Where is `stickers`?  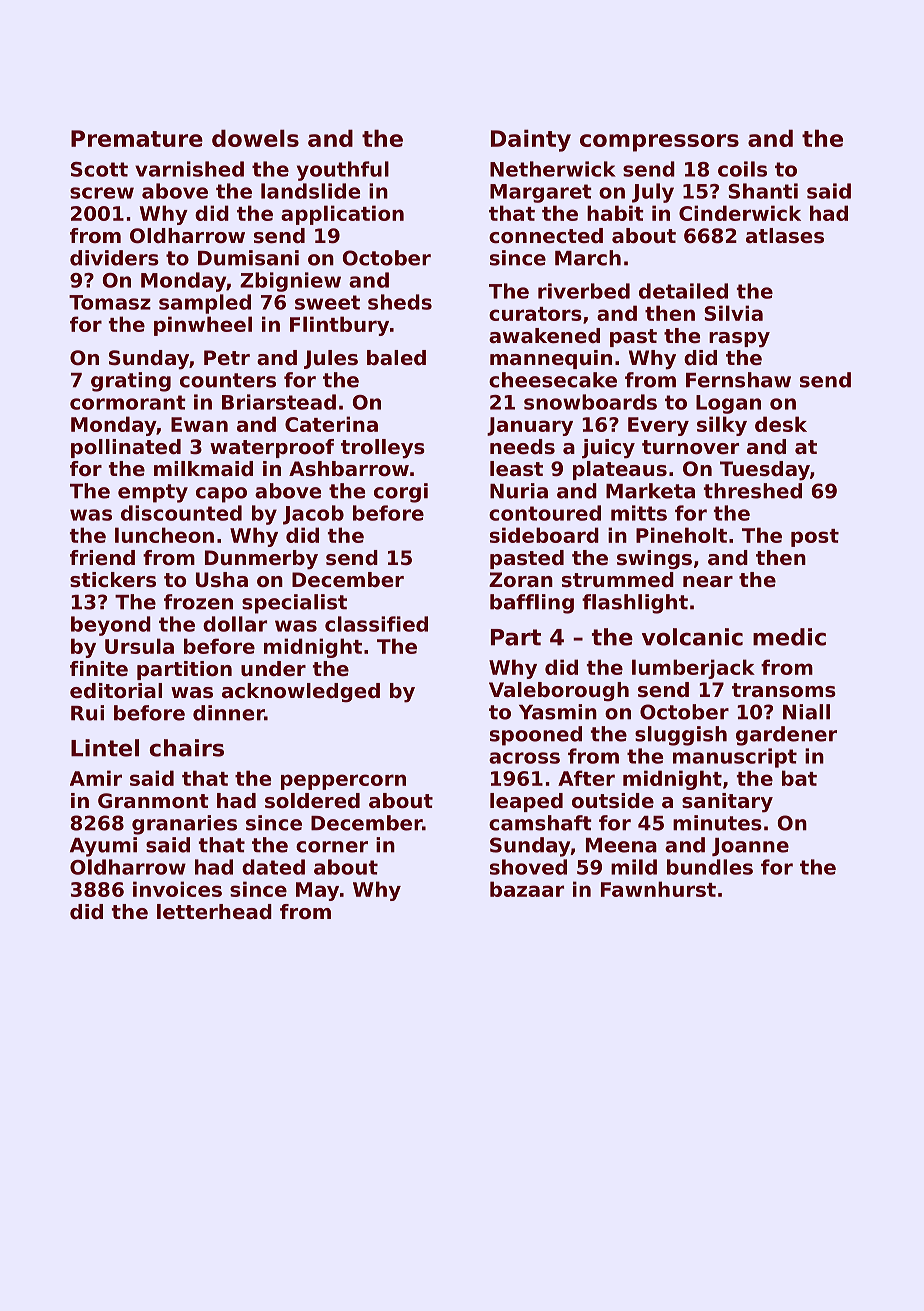 stickers is located at coordinates (113, 580).
